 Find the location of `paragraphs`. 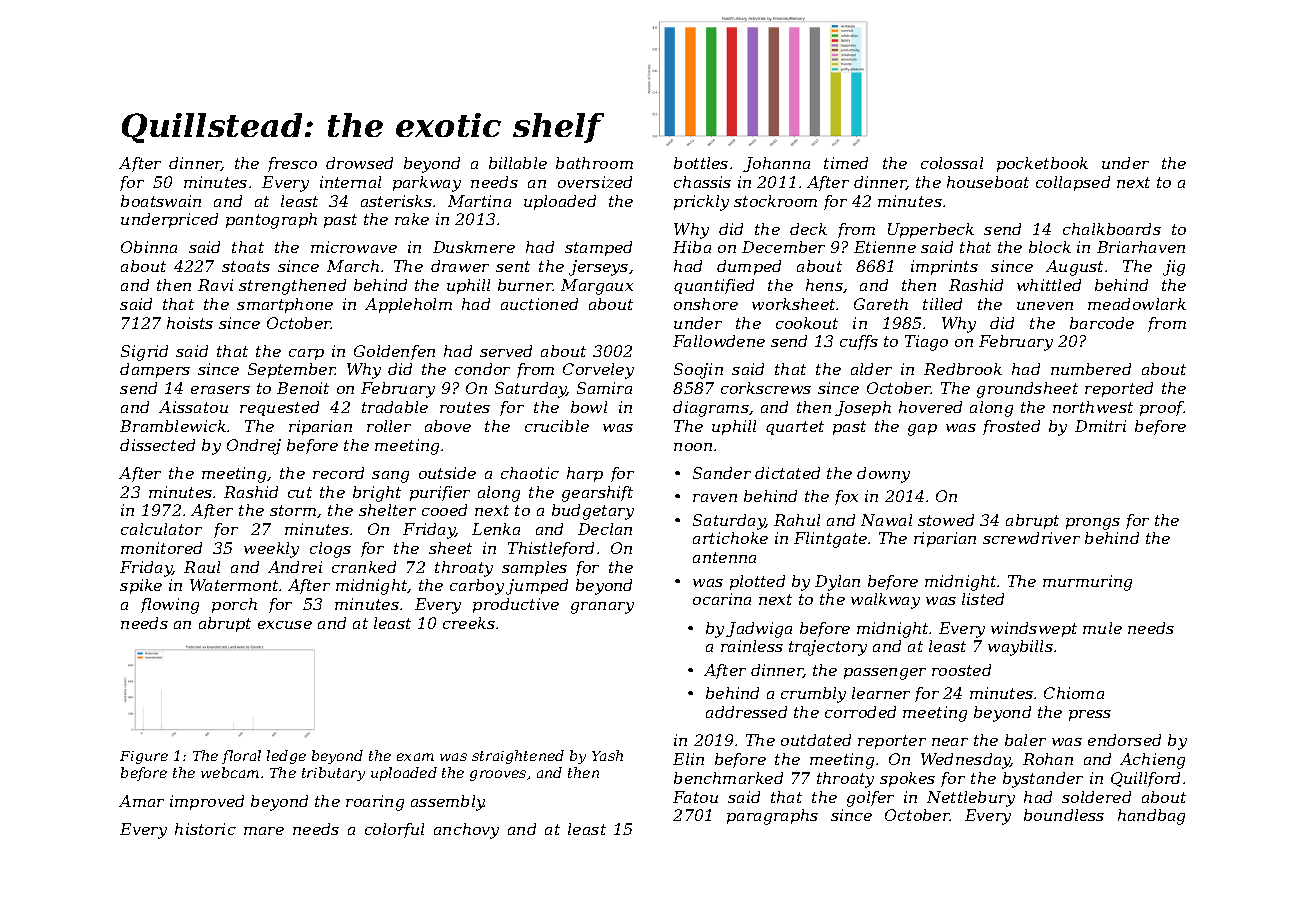

paragraphs is located at coordinates (772, 817).
